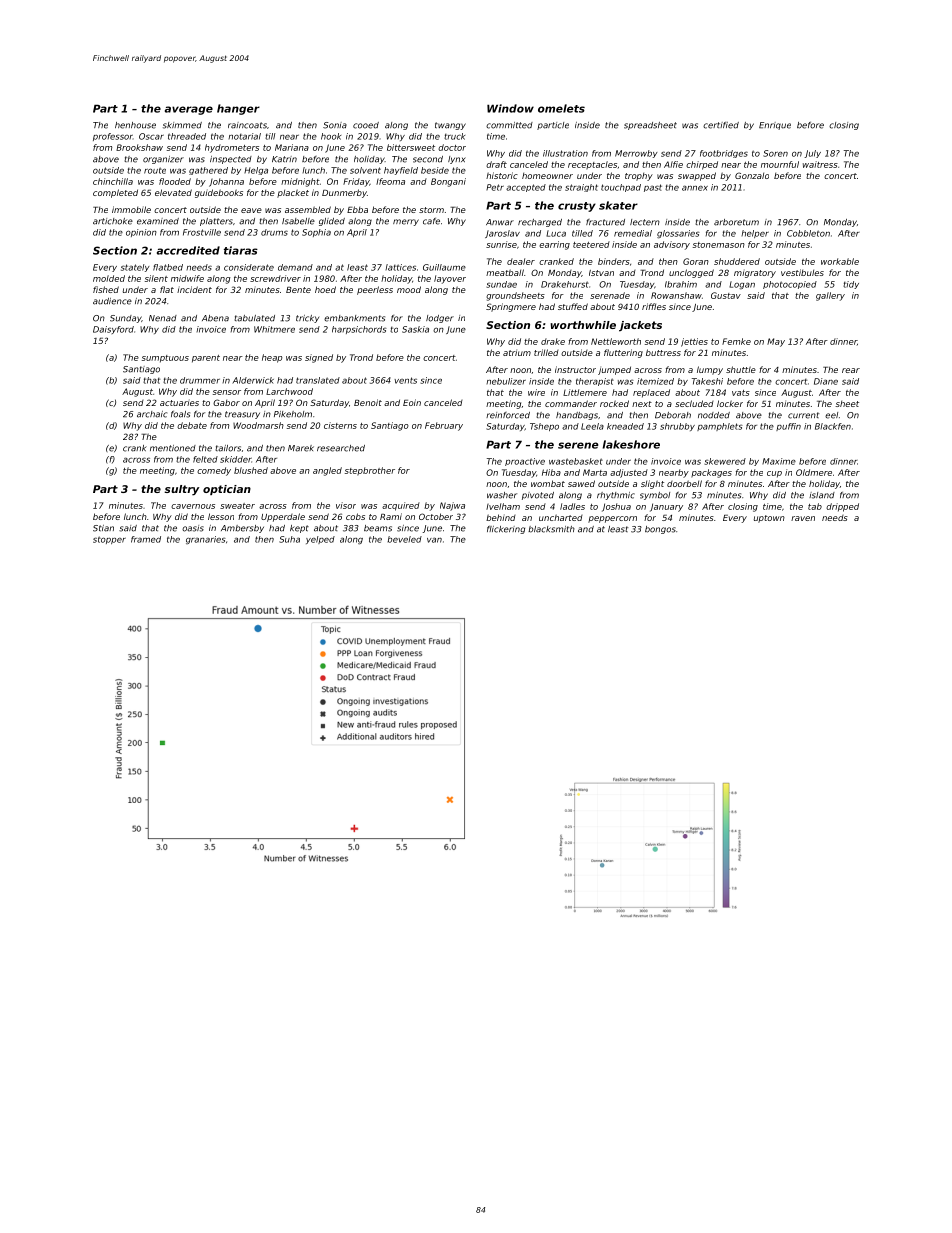  I want to click on hydrometers, so click(232, 148).
